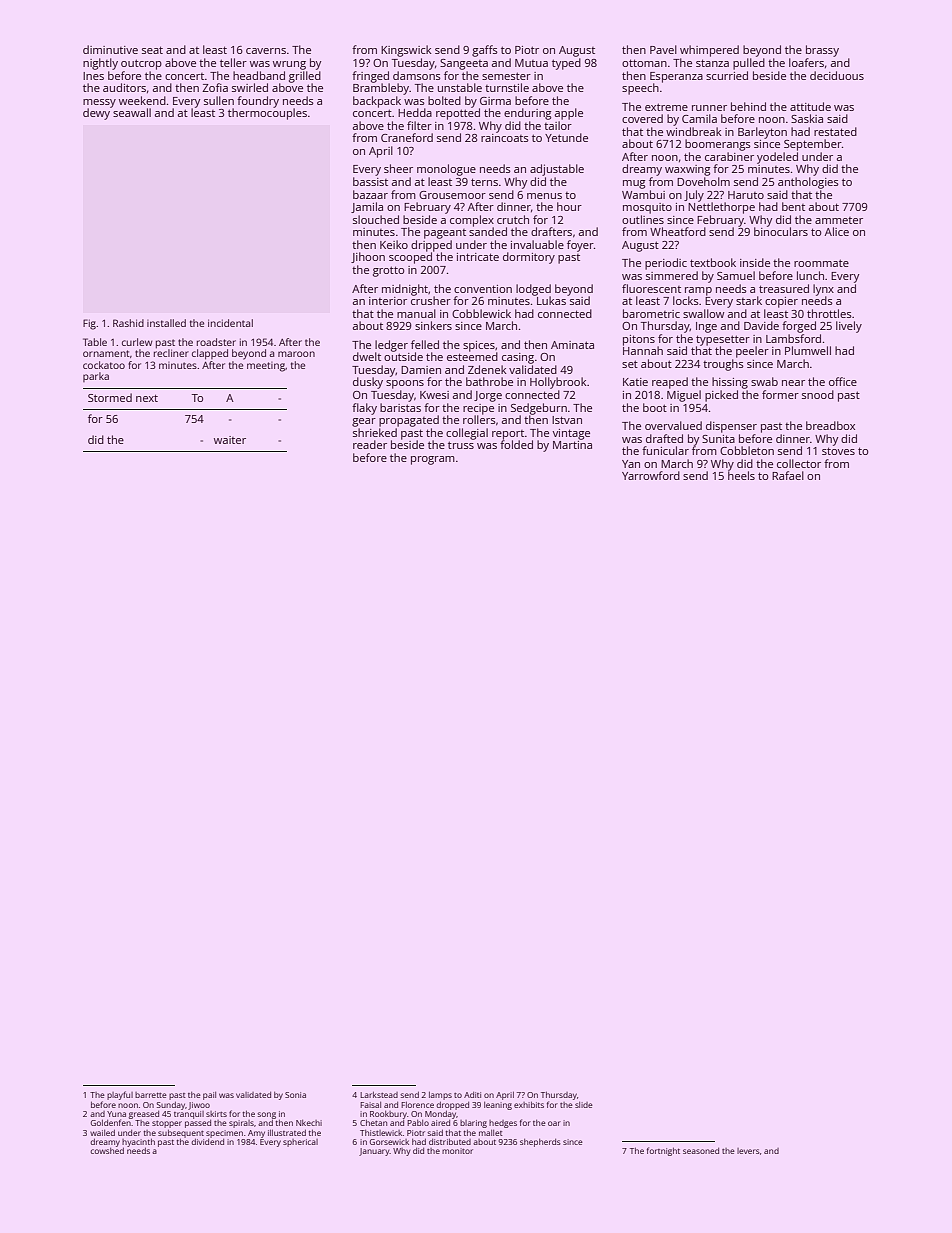 The width and height of the screenshot is (952, 1233). Describe the element at coordinates (518, 358) in the screenshot. I see `casing` at that location.
